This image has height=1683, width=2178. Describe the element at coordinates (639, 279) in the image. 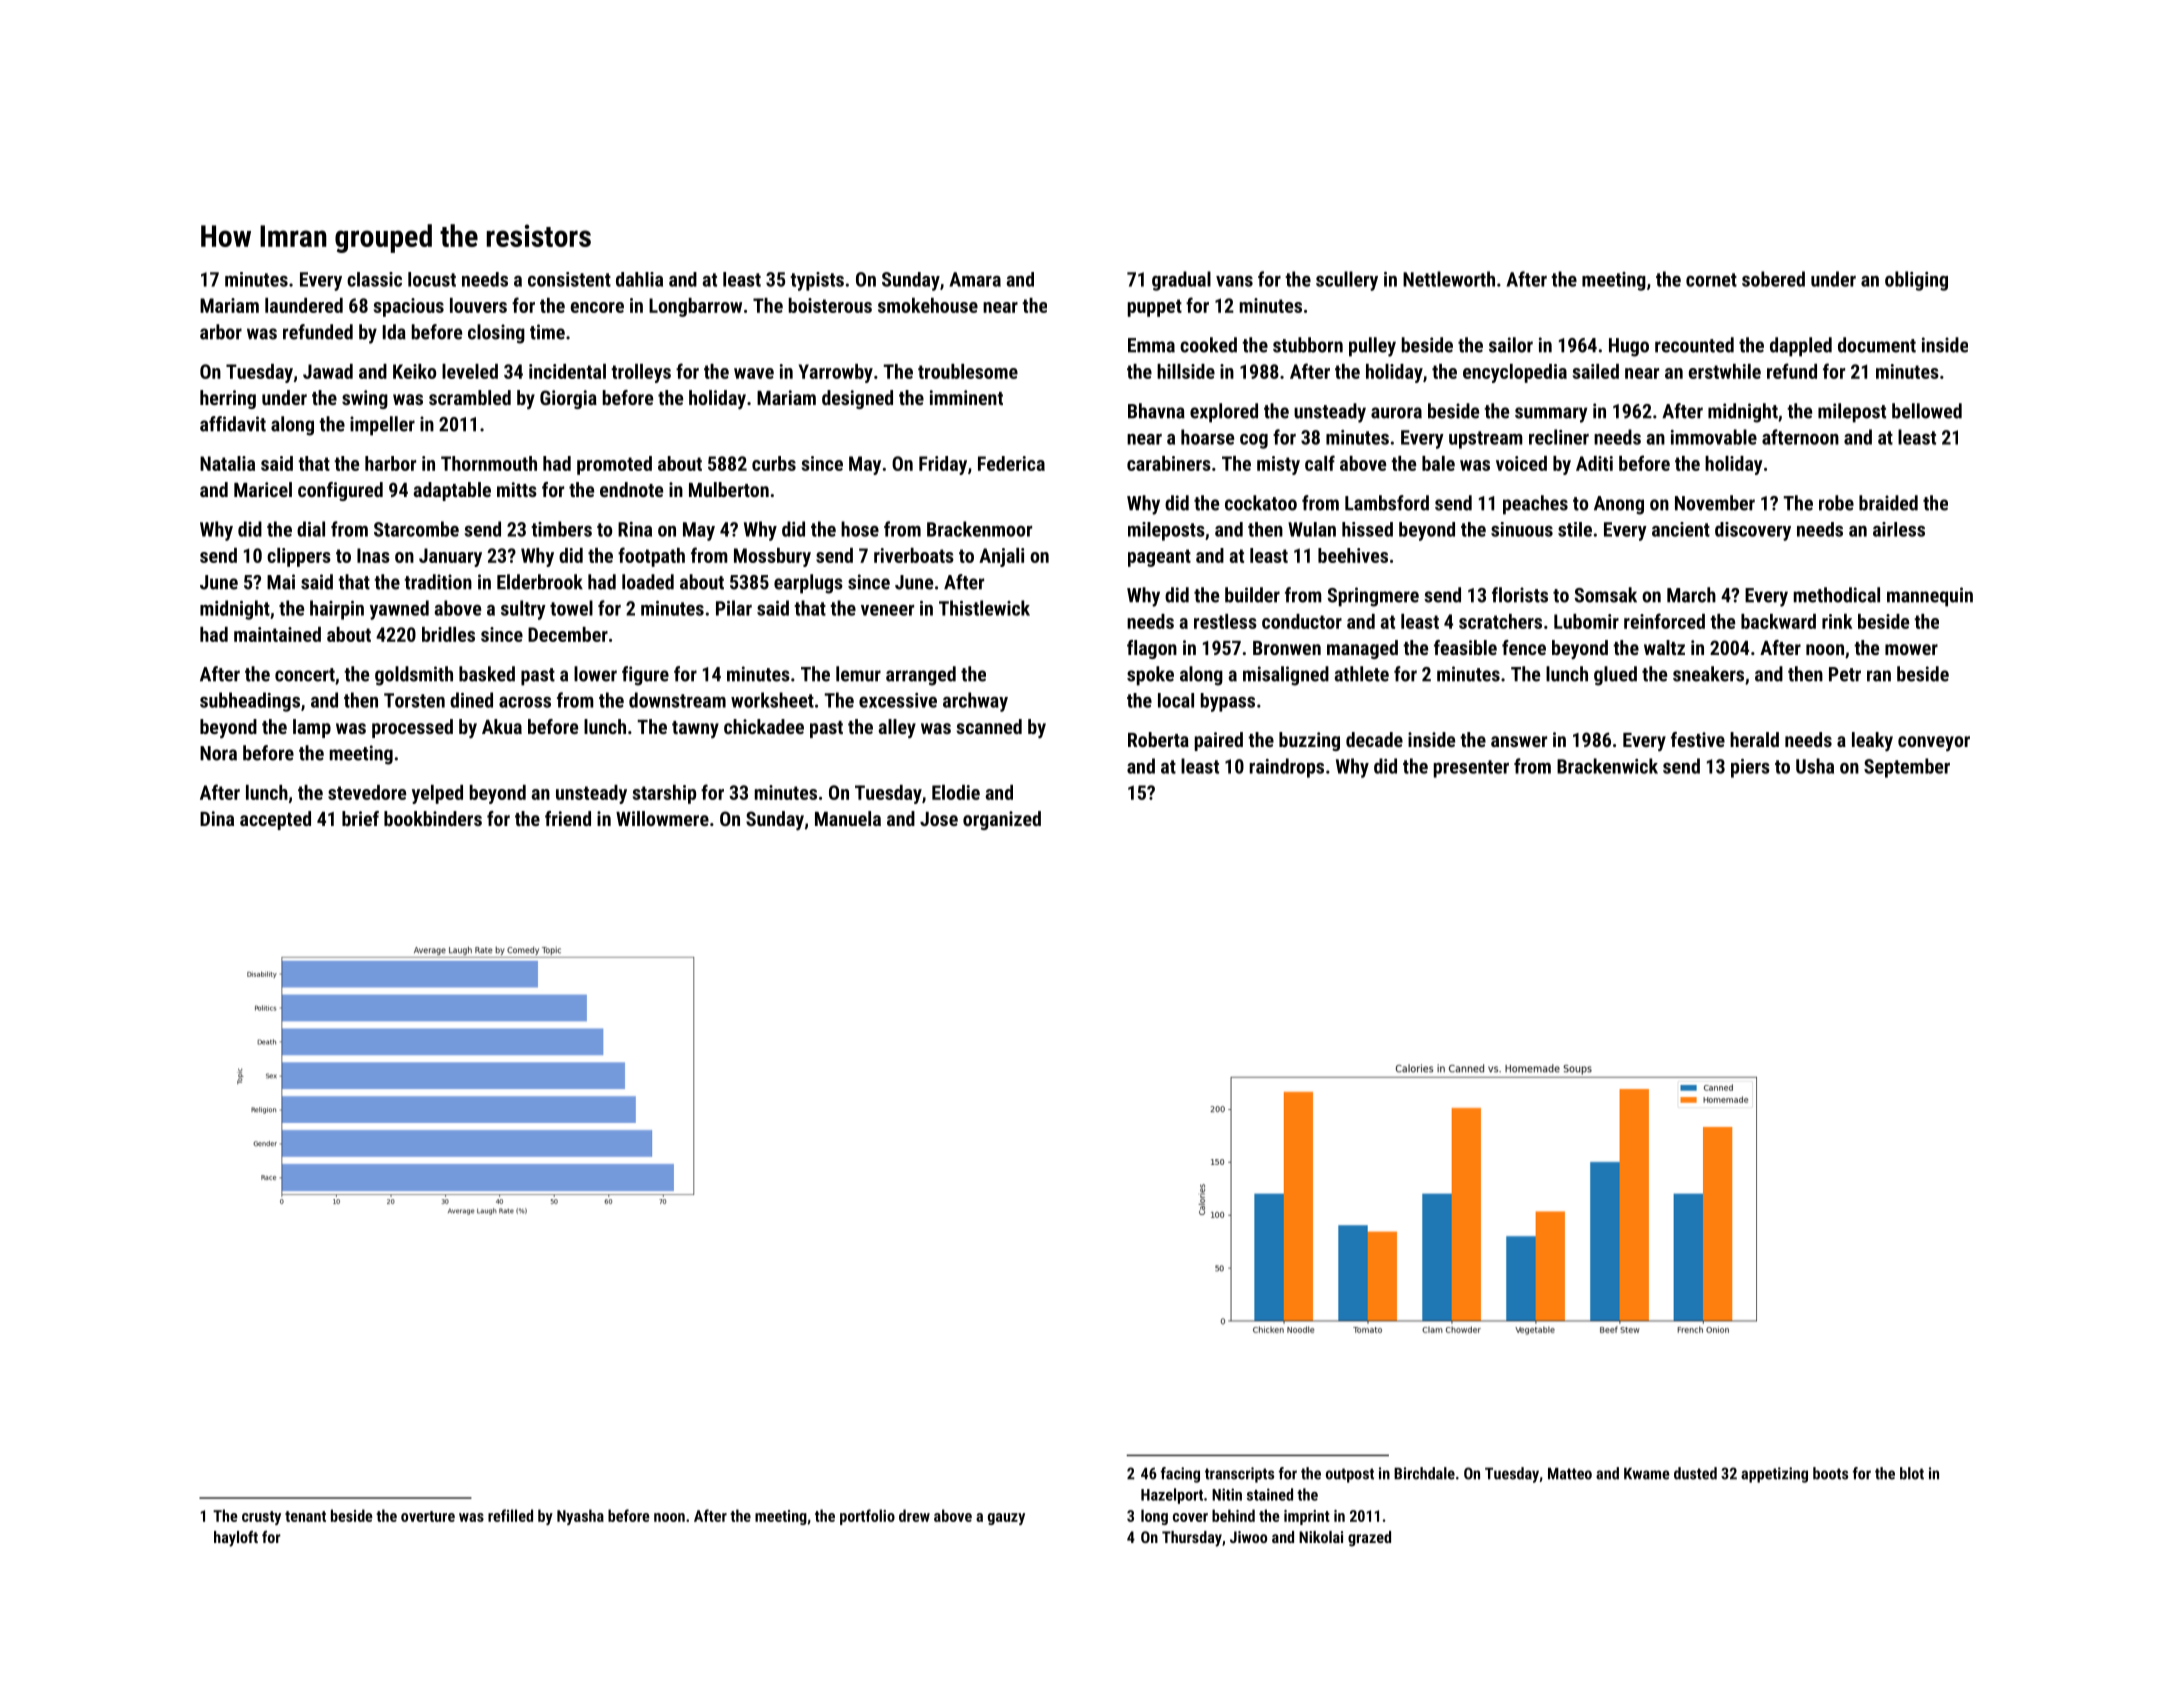

I see `dahlia` at that location.
